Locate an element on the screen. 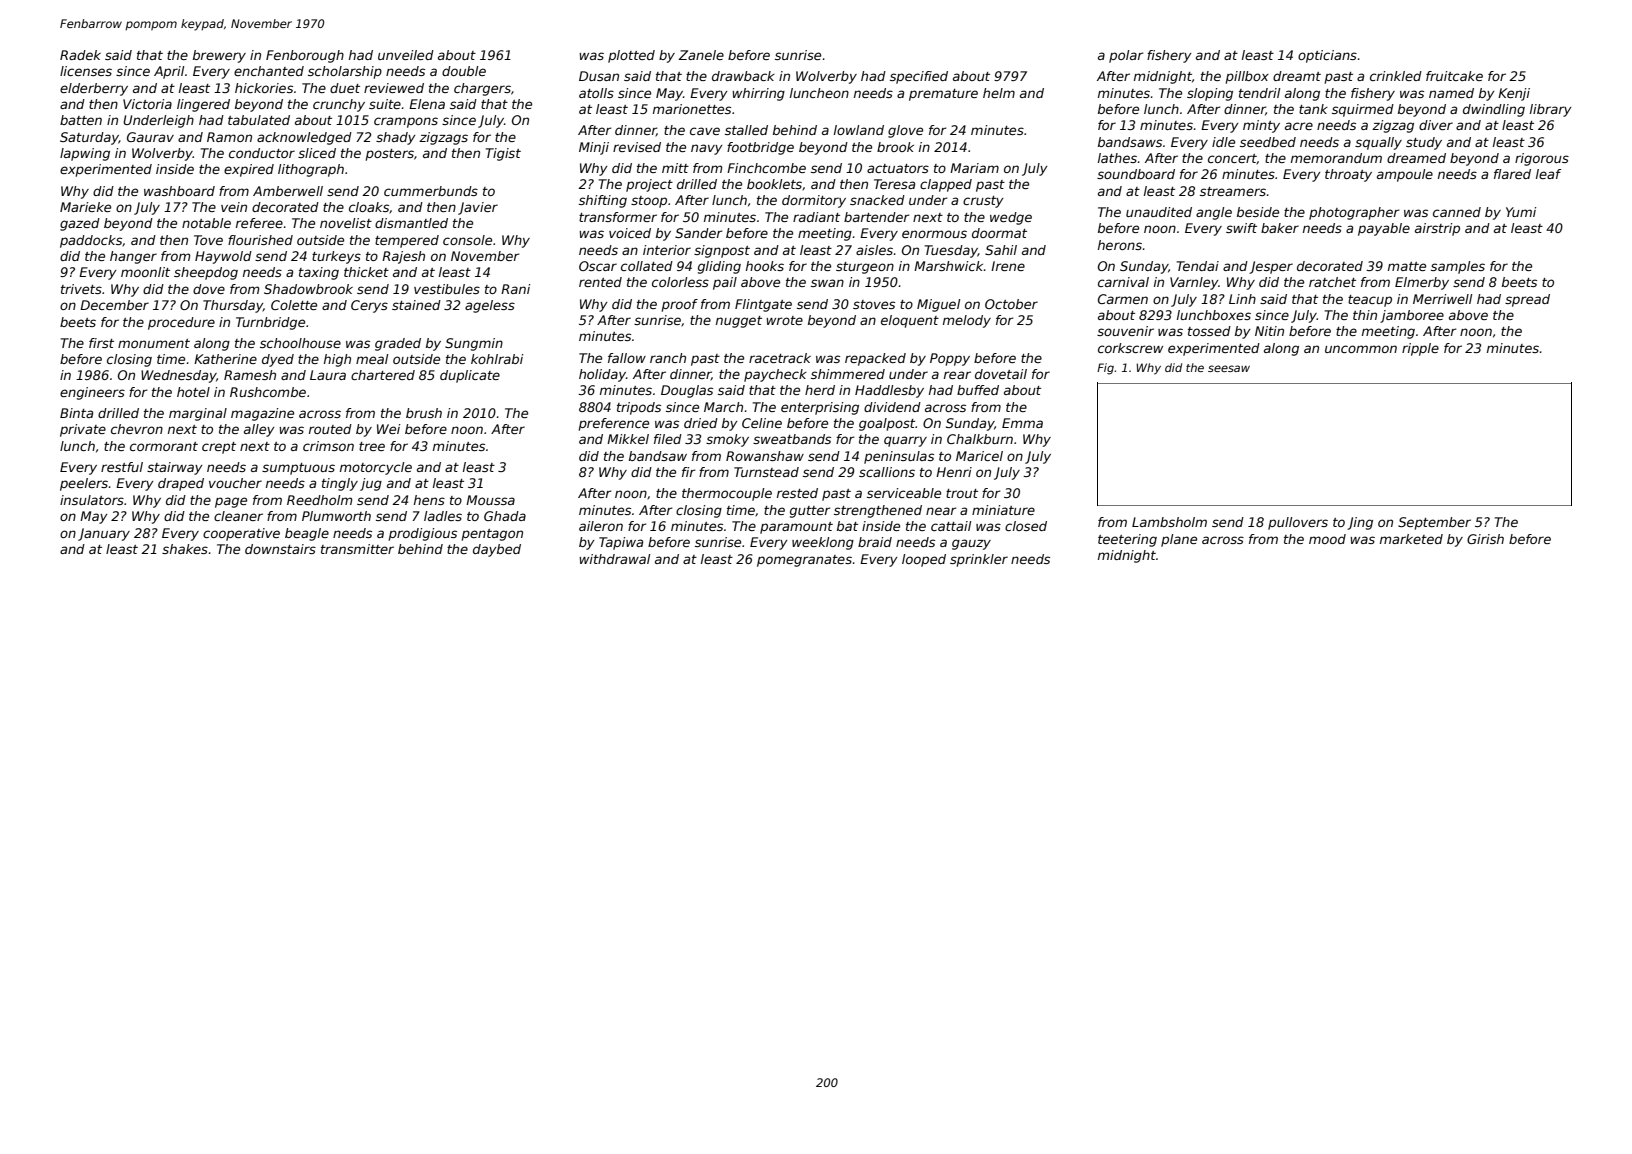  cloaks is located at coordinates (369, 207).
